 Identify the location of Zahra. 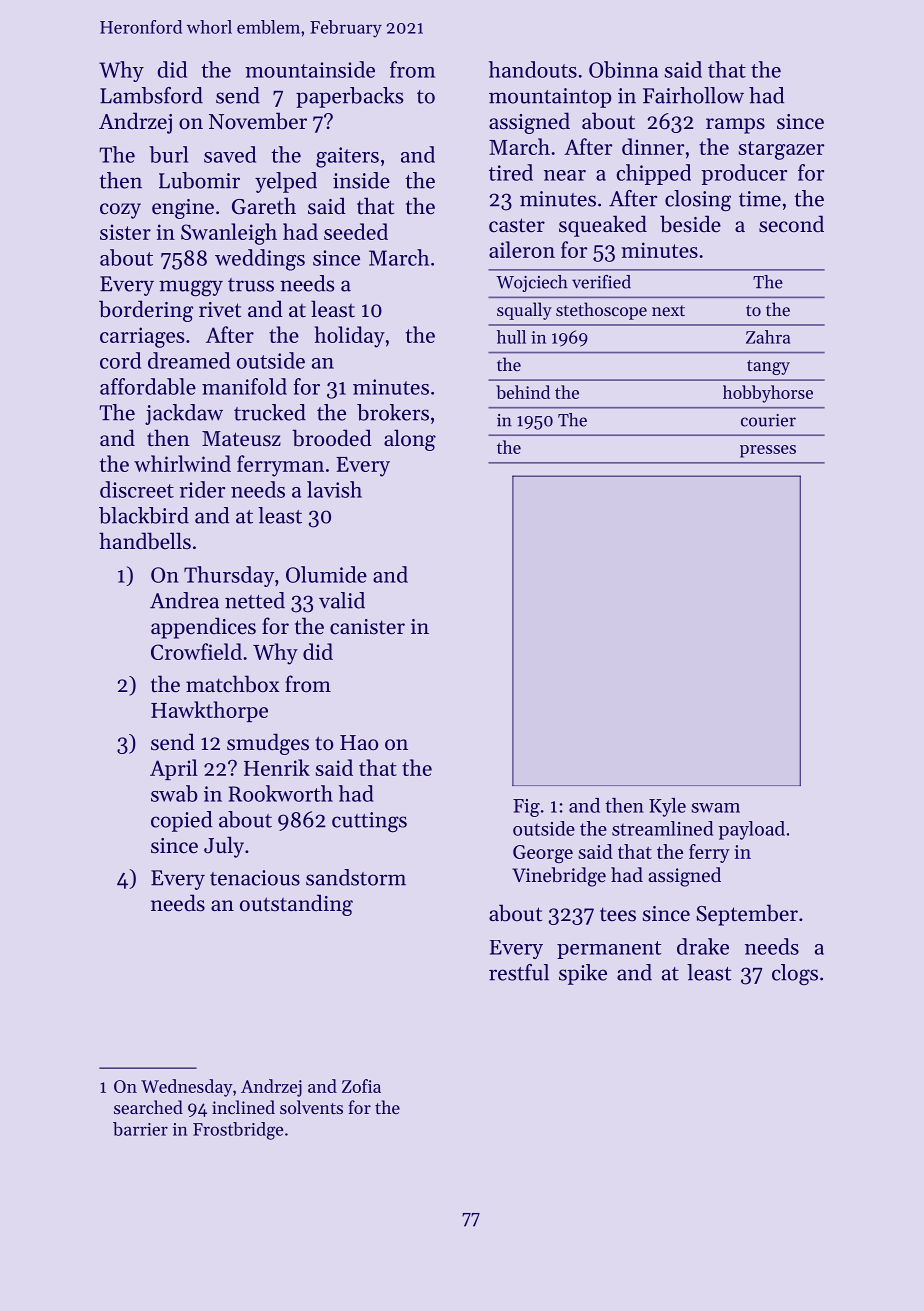
(768, 337).
